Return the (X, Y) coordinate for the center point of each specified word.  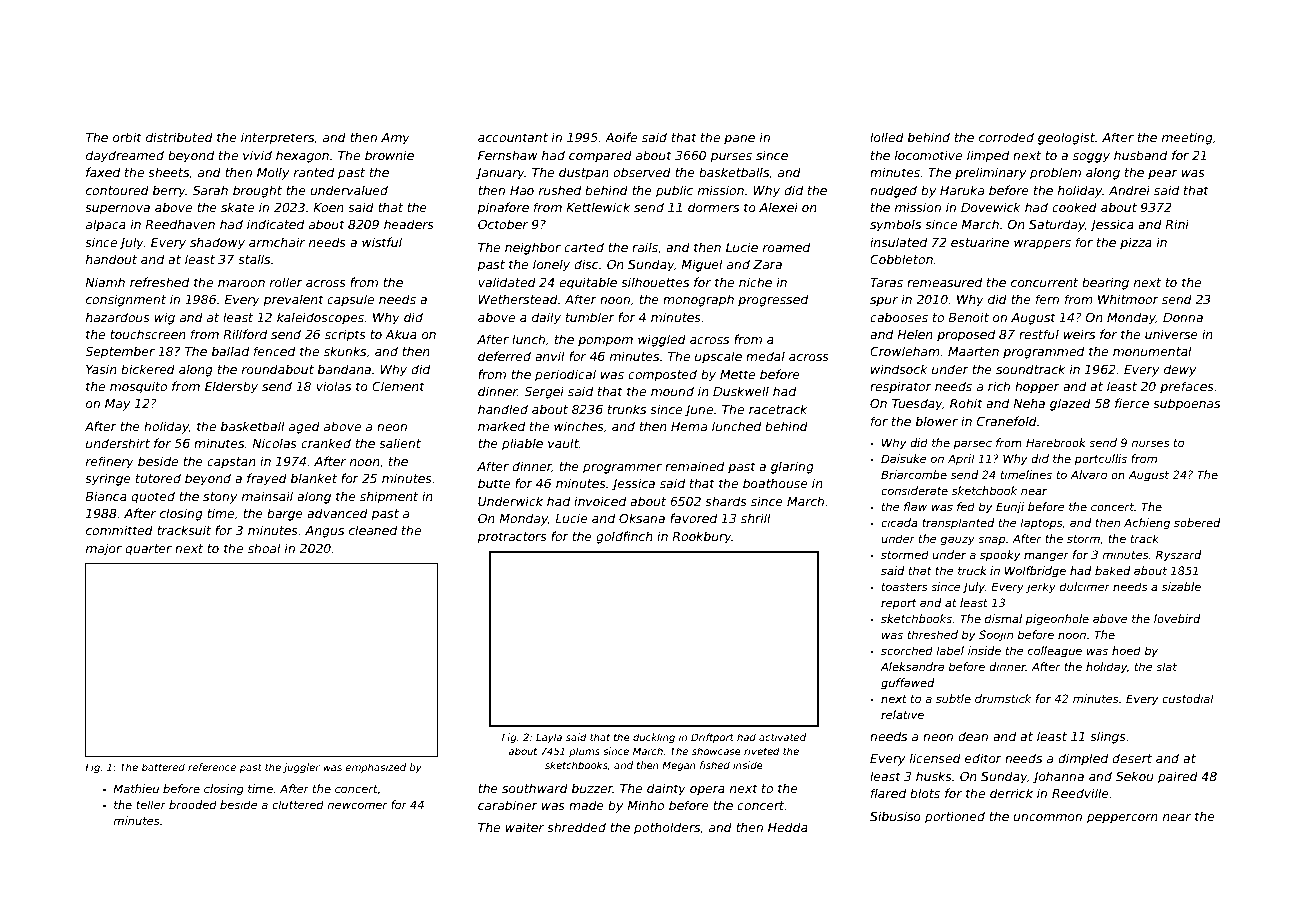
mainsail (267, 496)
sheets (168, 172)
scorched (907, 650)
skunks (345, 351)
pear (1163, 175)
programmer (622, 469)
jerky (1041, 588)
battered (163, 767)
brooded (193, 804)
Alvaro (1088, 474)
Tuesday (917, 404)
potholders (667, 828)
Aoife (621, 137)
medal (765, 356)
